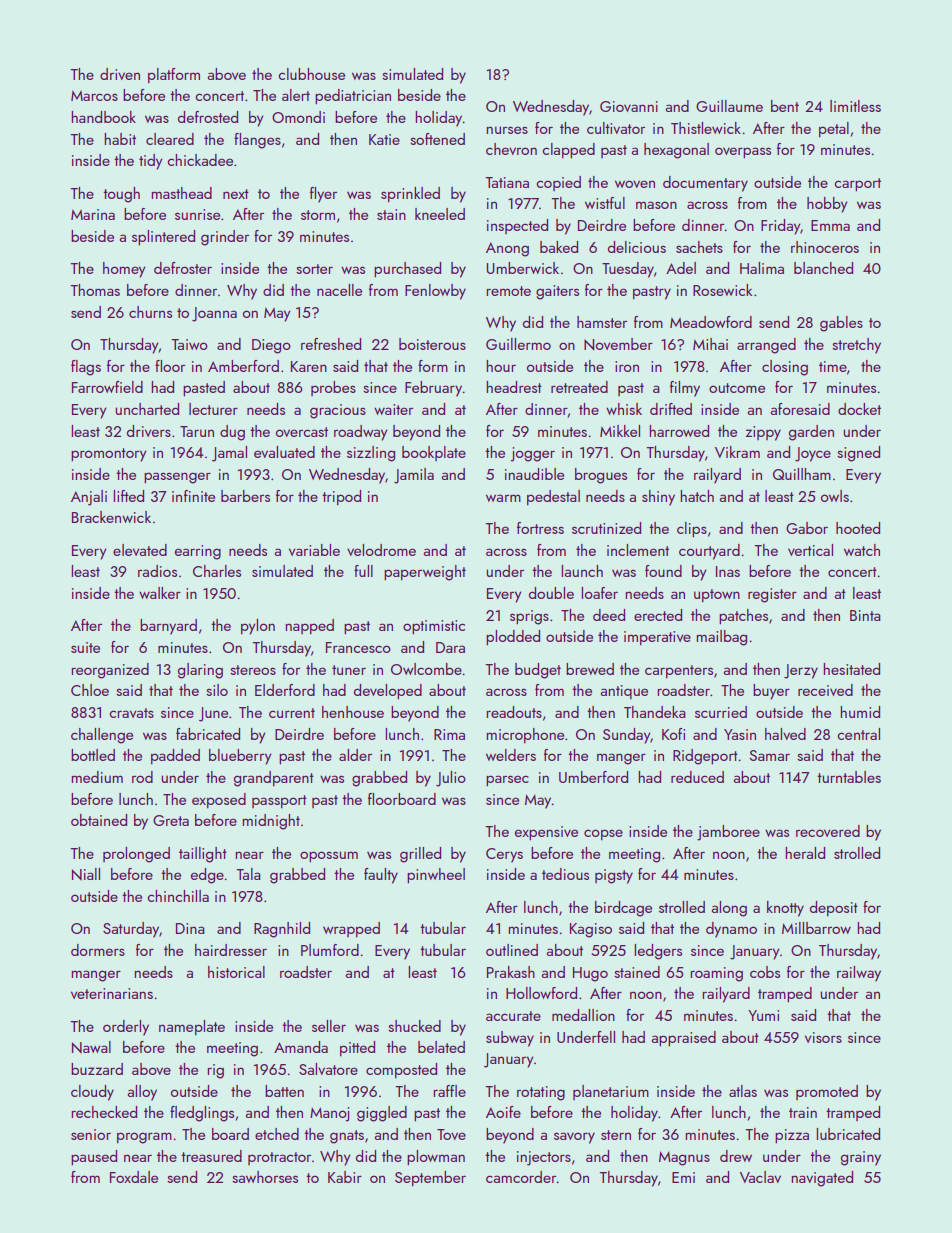 The height and width of the document is (1233, 952). I want to click on readouts, so click(514, 712).
